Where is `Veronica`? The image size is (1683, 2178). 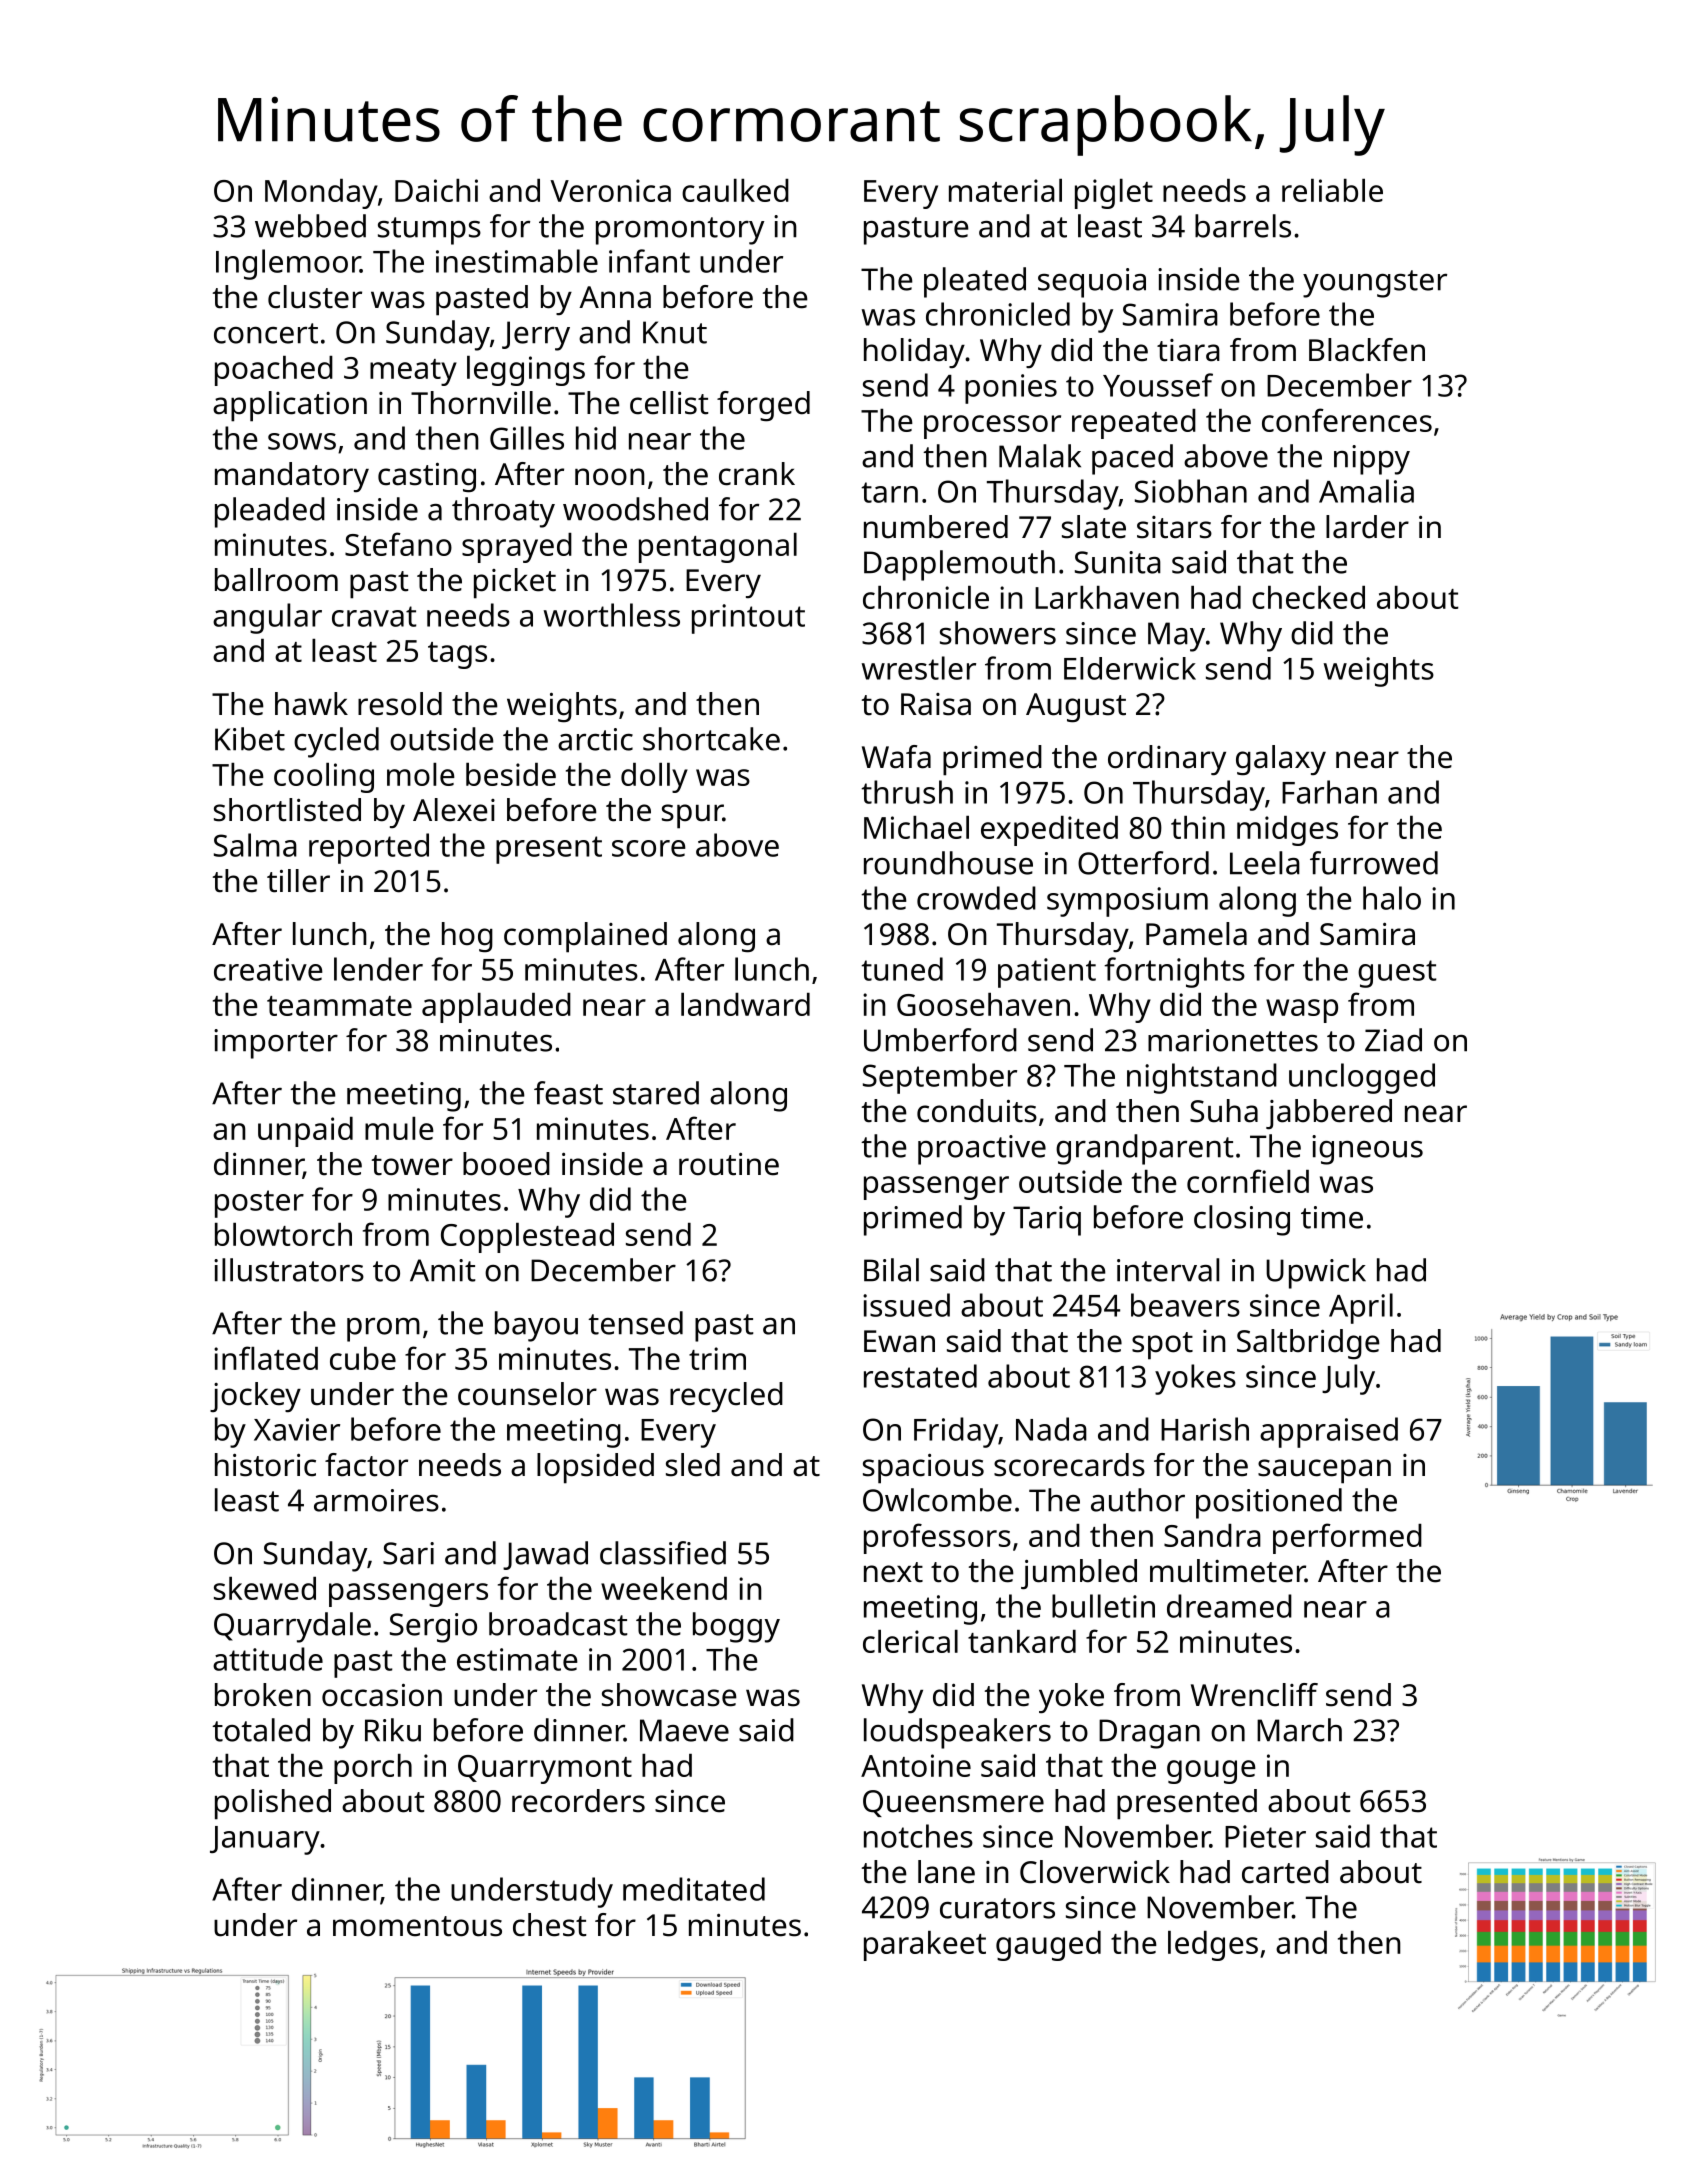
Veronica is located at coordinates (610, 190).
